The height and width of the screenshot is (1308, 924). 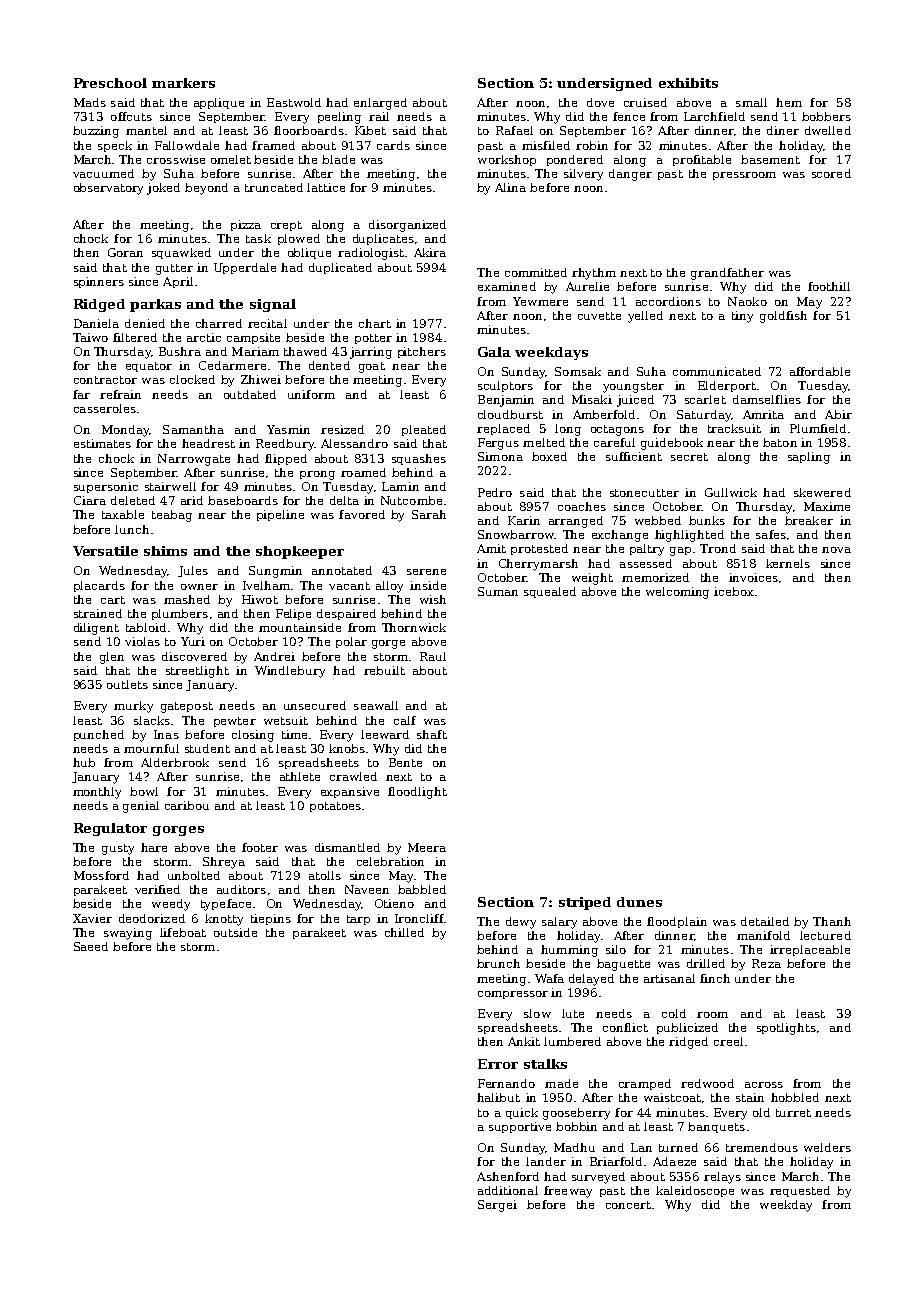 I want to click on squashes, so click(x=419, y=459).
